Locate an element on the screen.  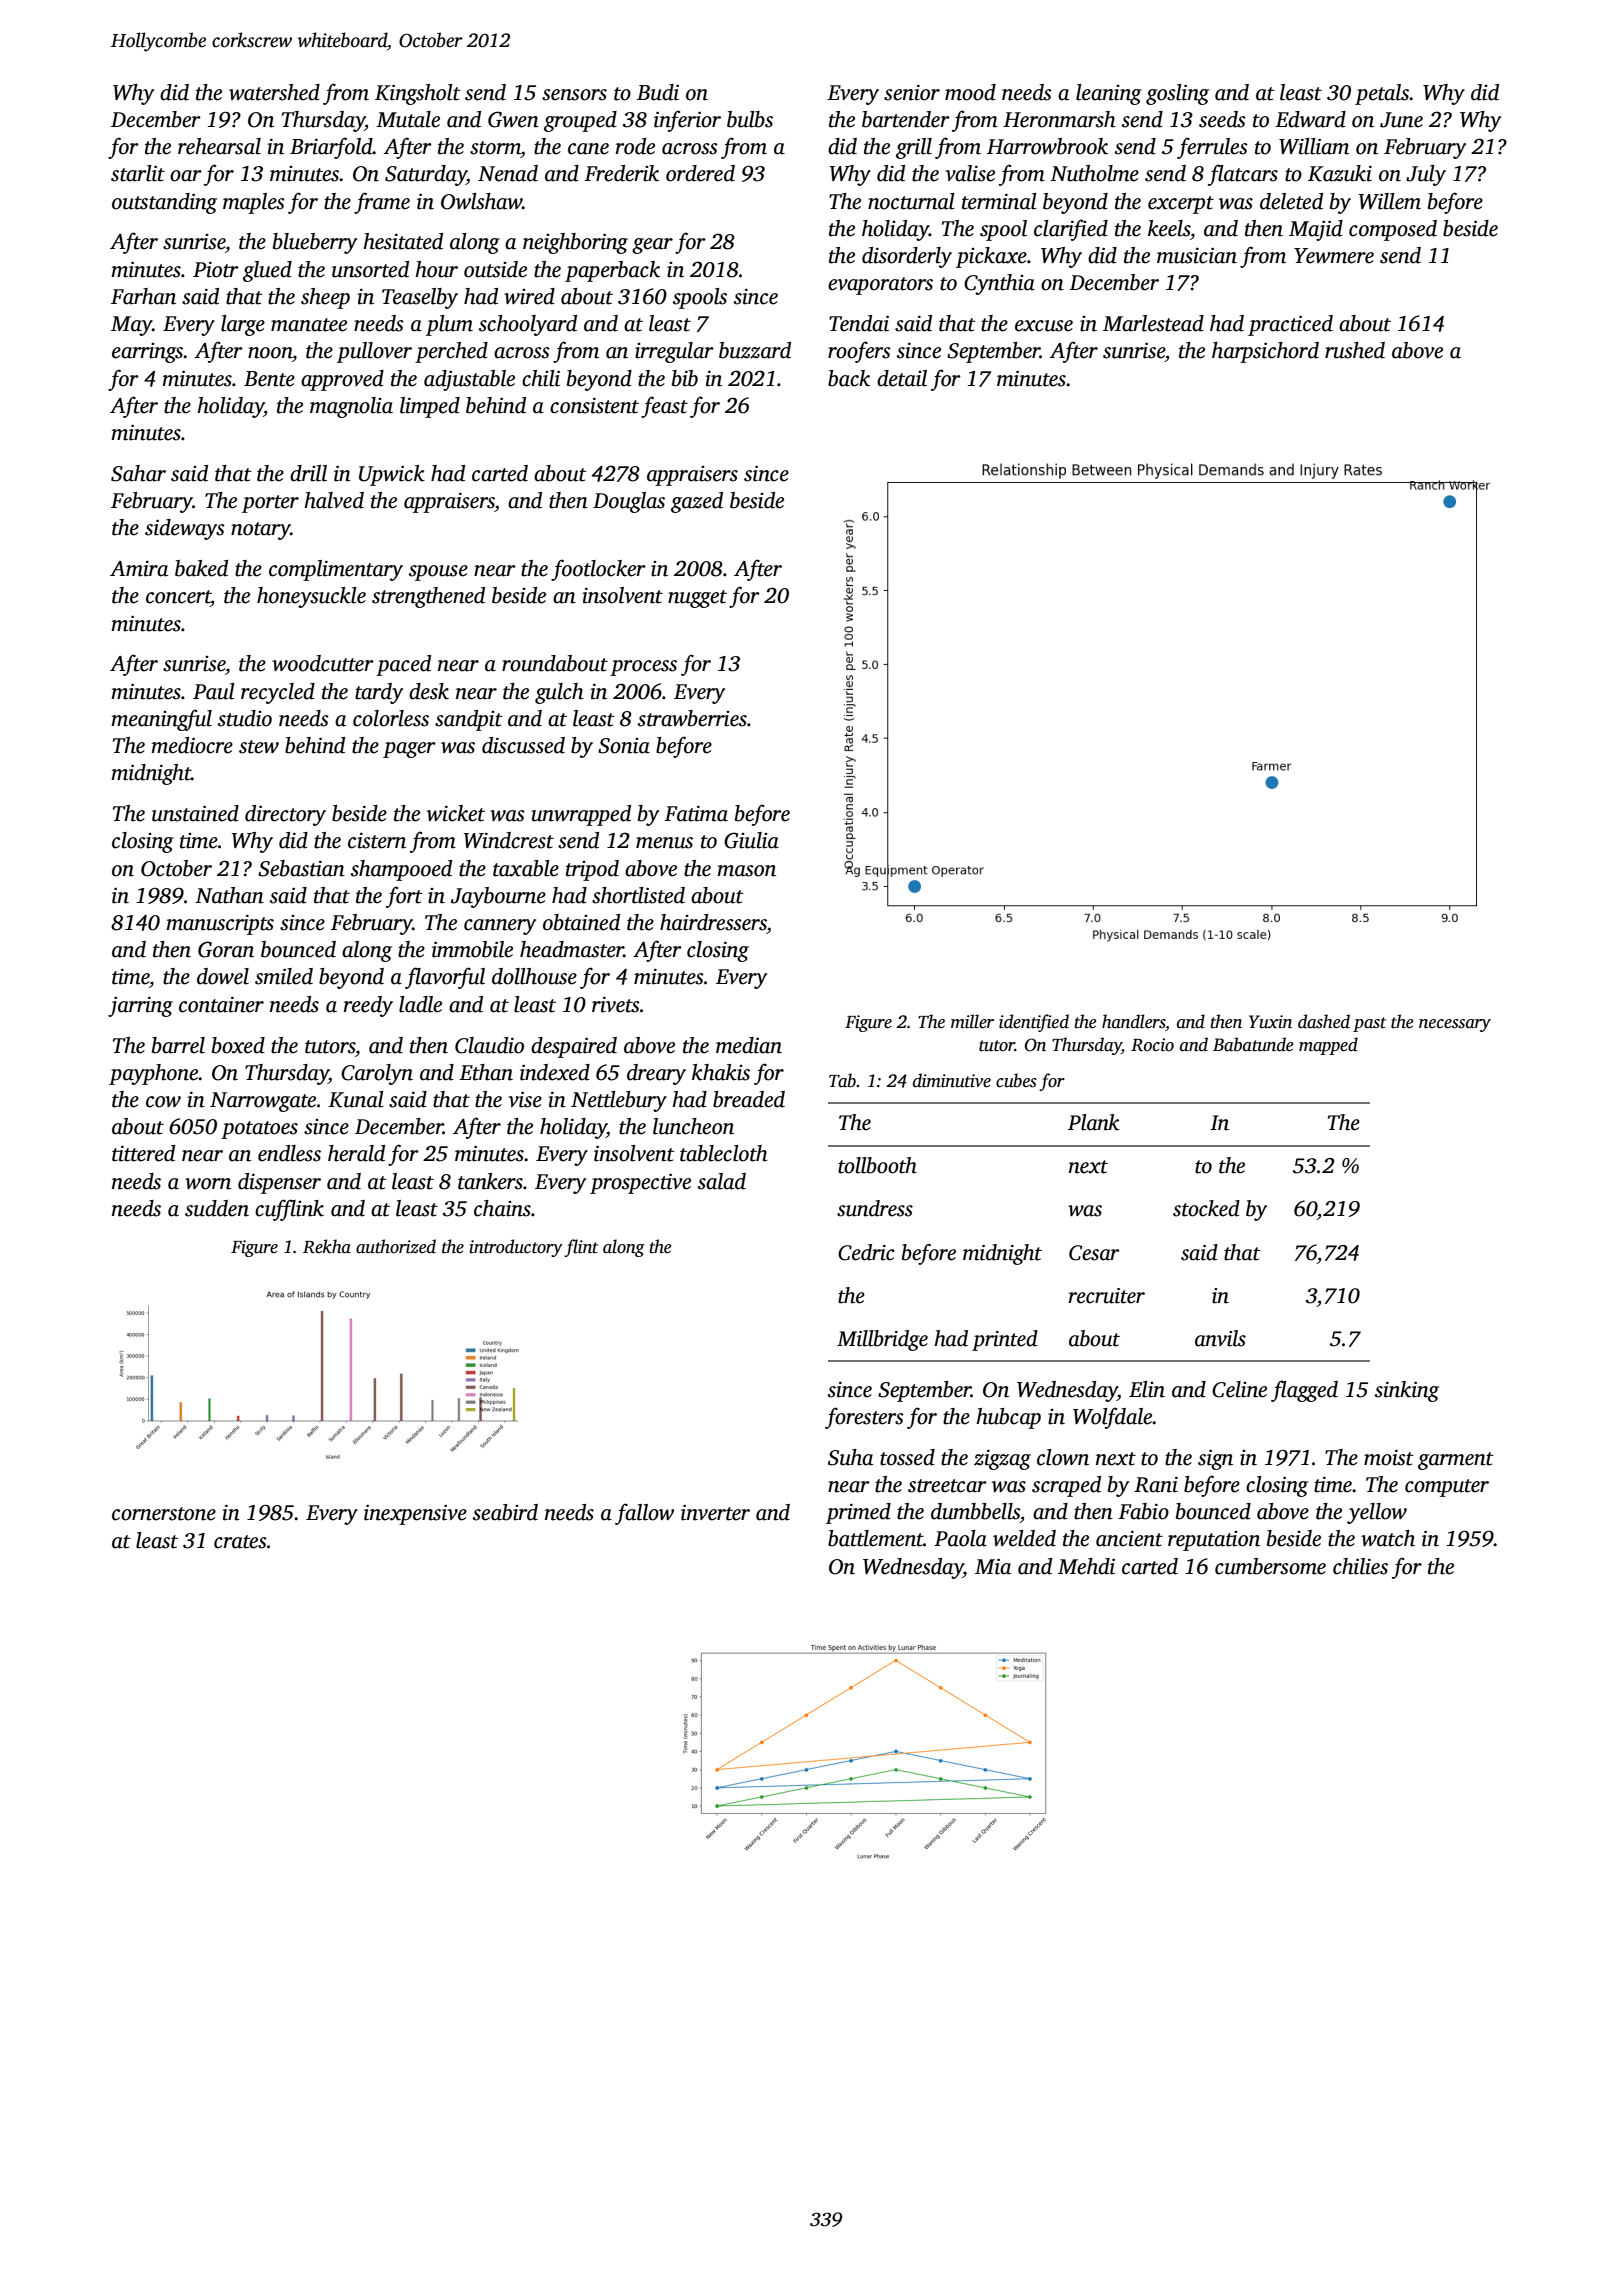
complimentary is located at coordinates (336, 570).
